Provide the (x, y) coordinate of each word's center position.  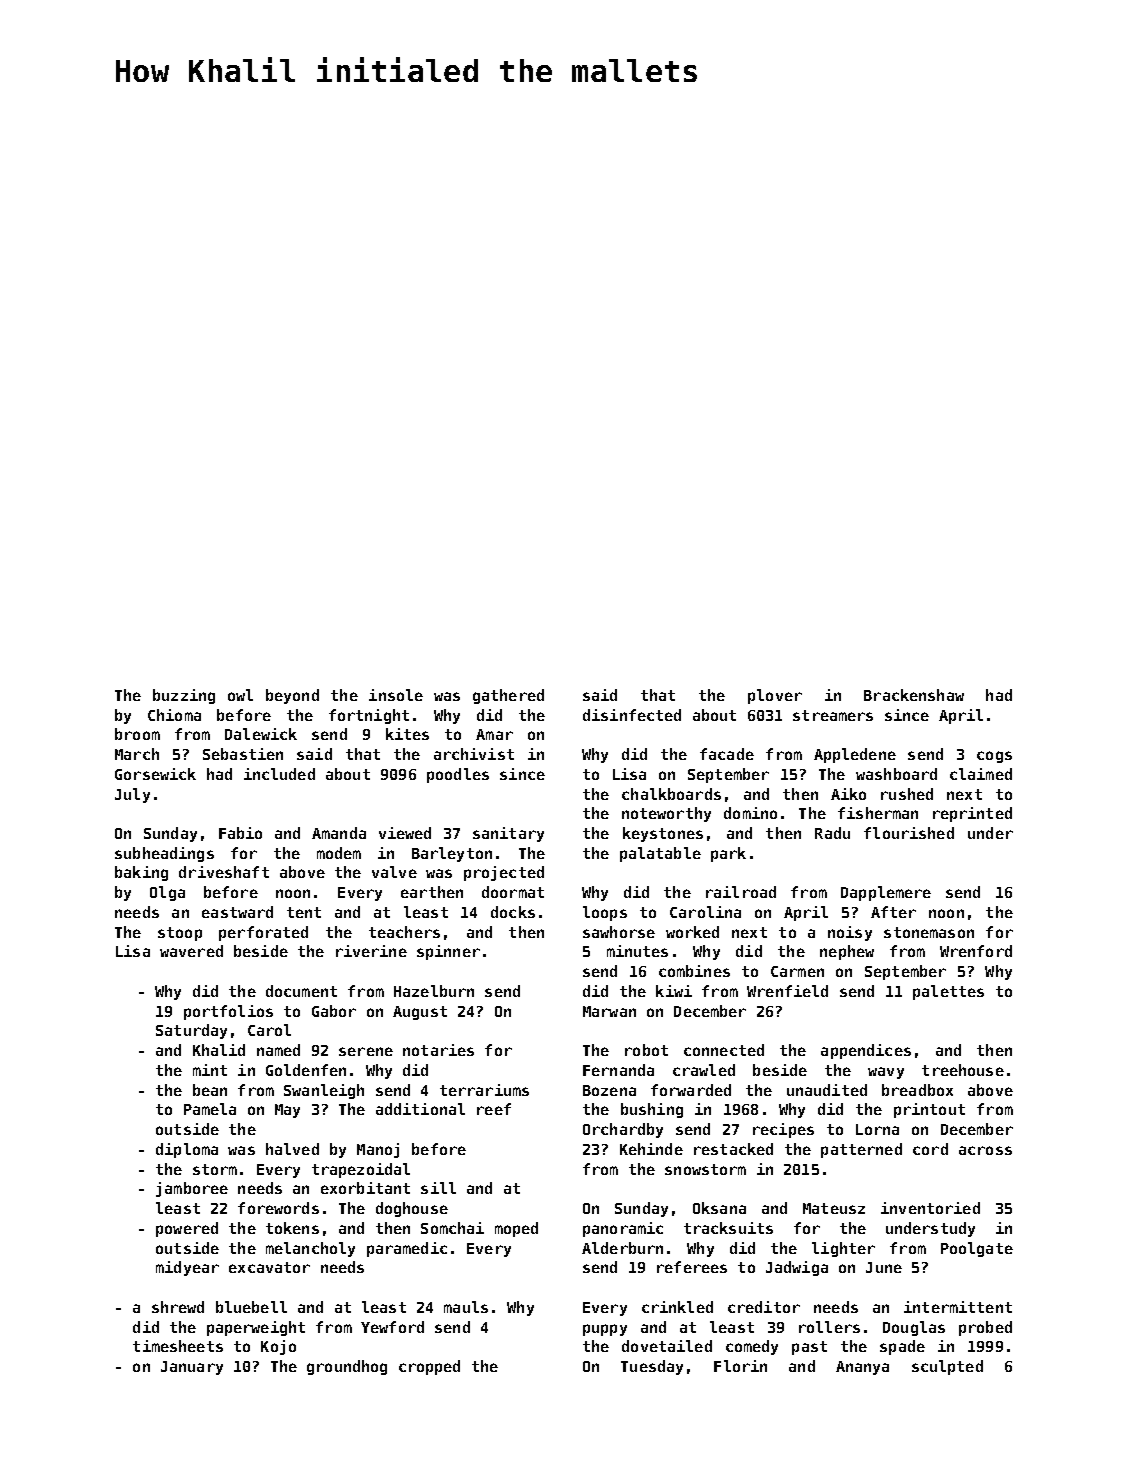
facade (727, 754)
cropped (429, 1367)
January (192, 1368)
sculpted (947, 1367)
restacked (733, 1149)
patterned (861, 1150)
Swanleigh (324, 1091)
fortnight (369, 716)
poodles (458, 775)
